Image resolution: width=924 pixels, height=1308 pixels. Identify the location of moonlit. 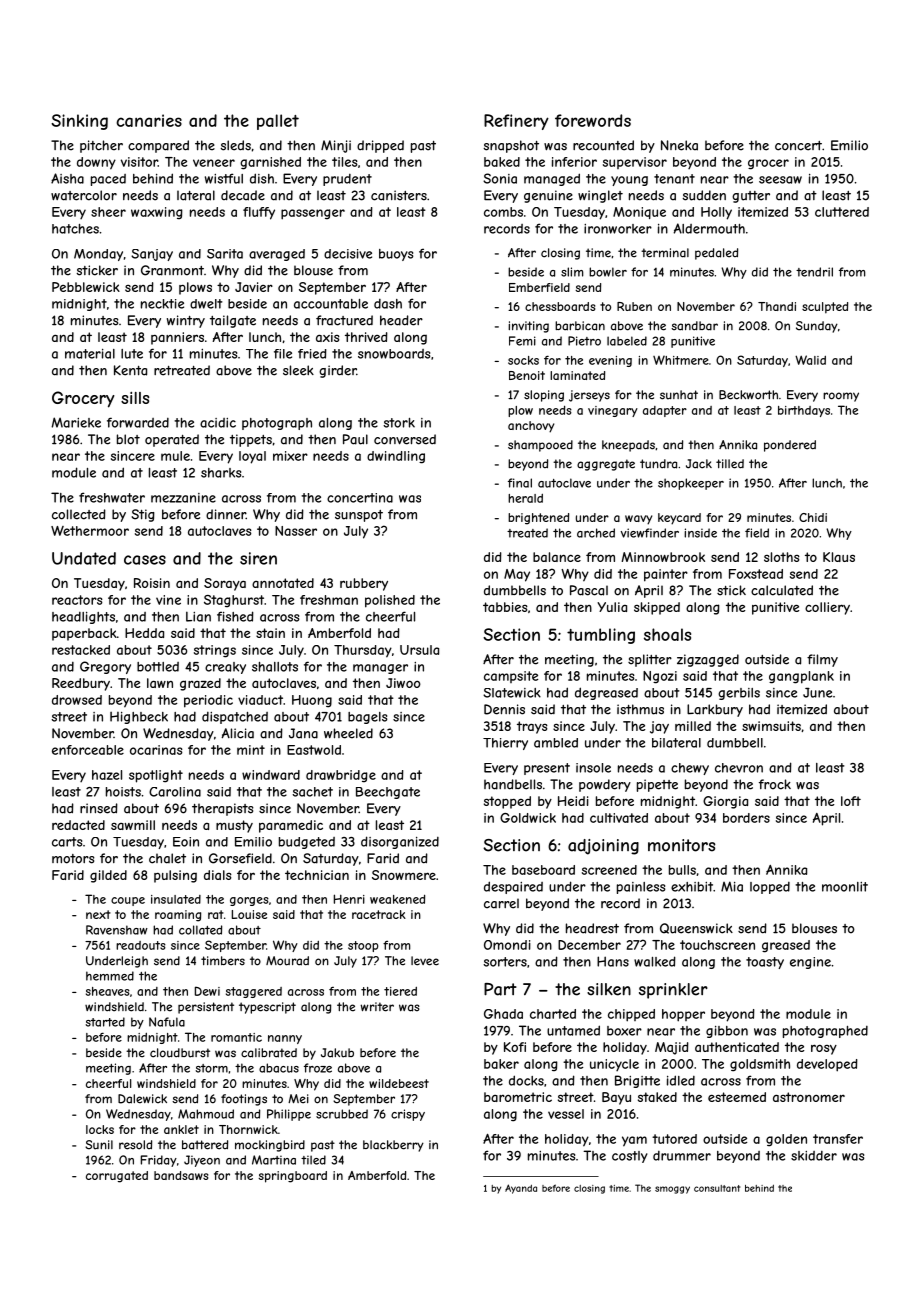
(845, 887).
